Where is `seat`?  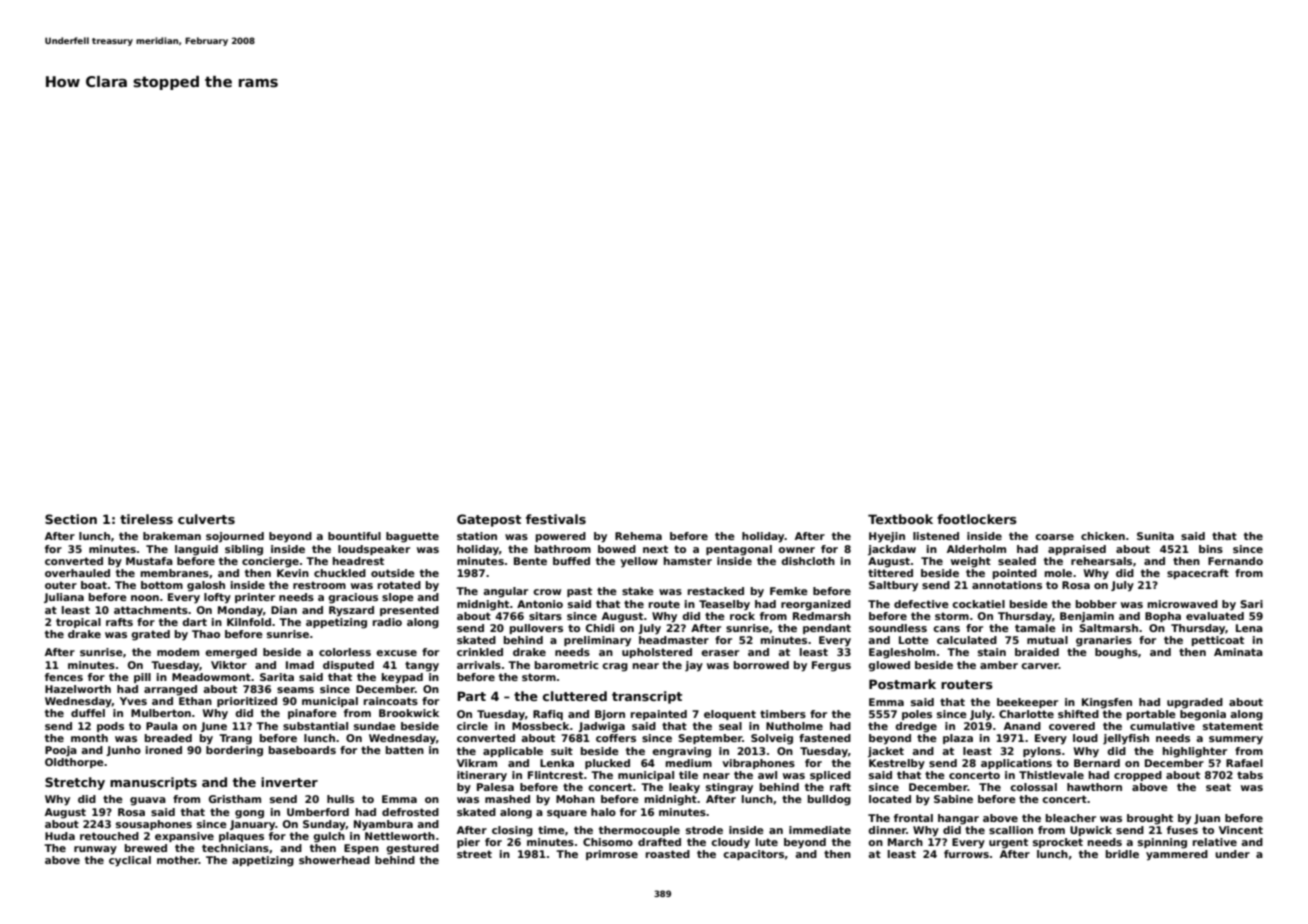
seat is located at coordinates (1218, 787).
